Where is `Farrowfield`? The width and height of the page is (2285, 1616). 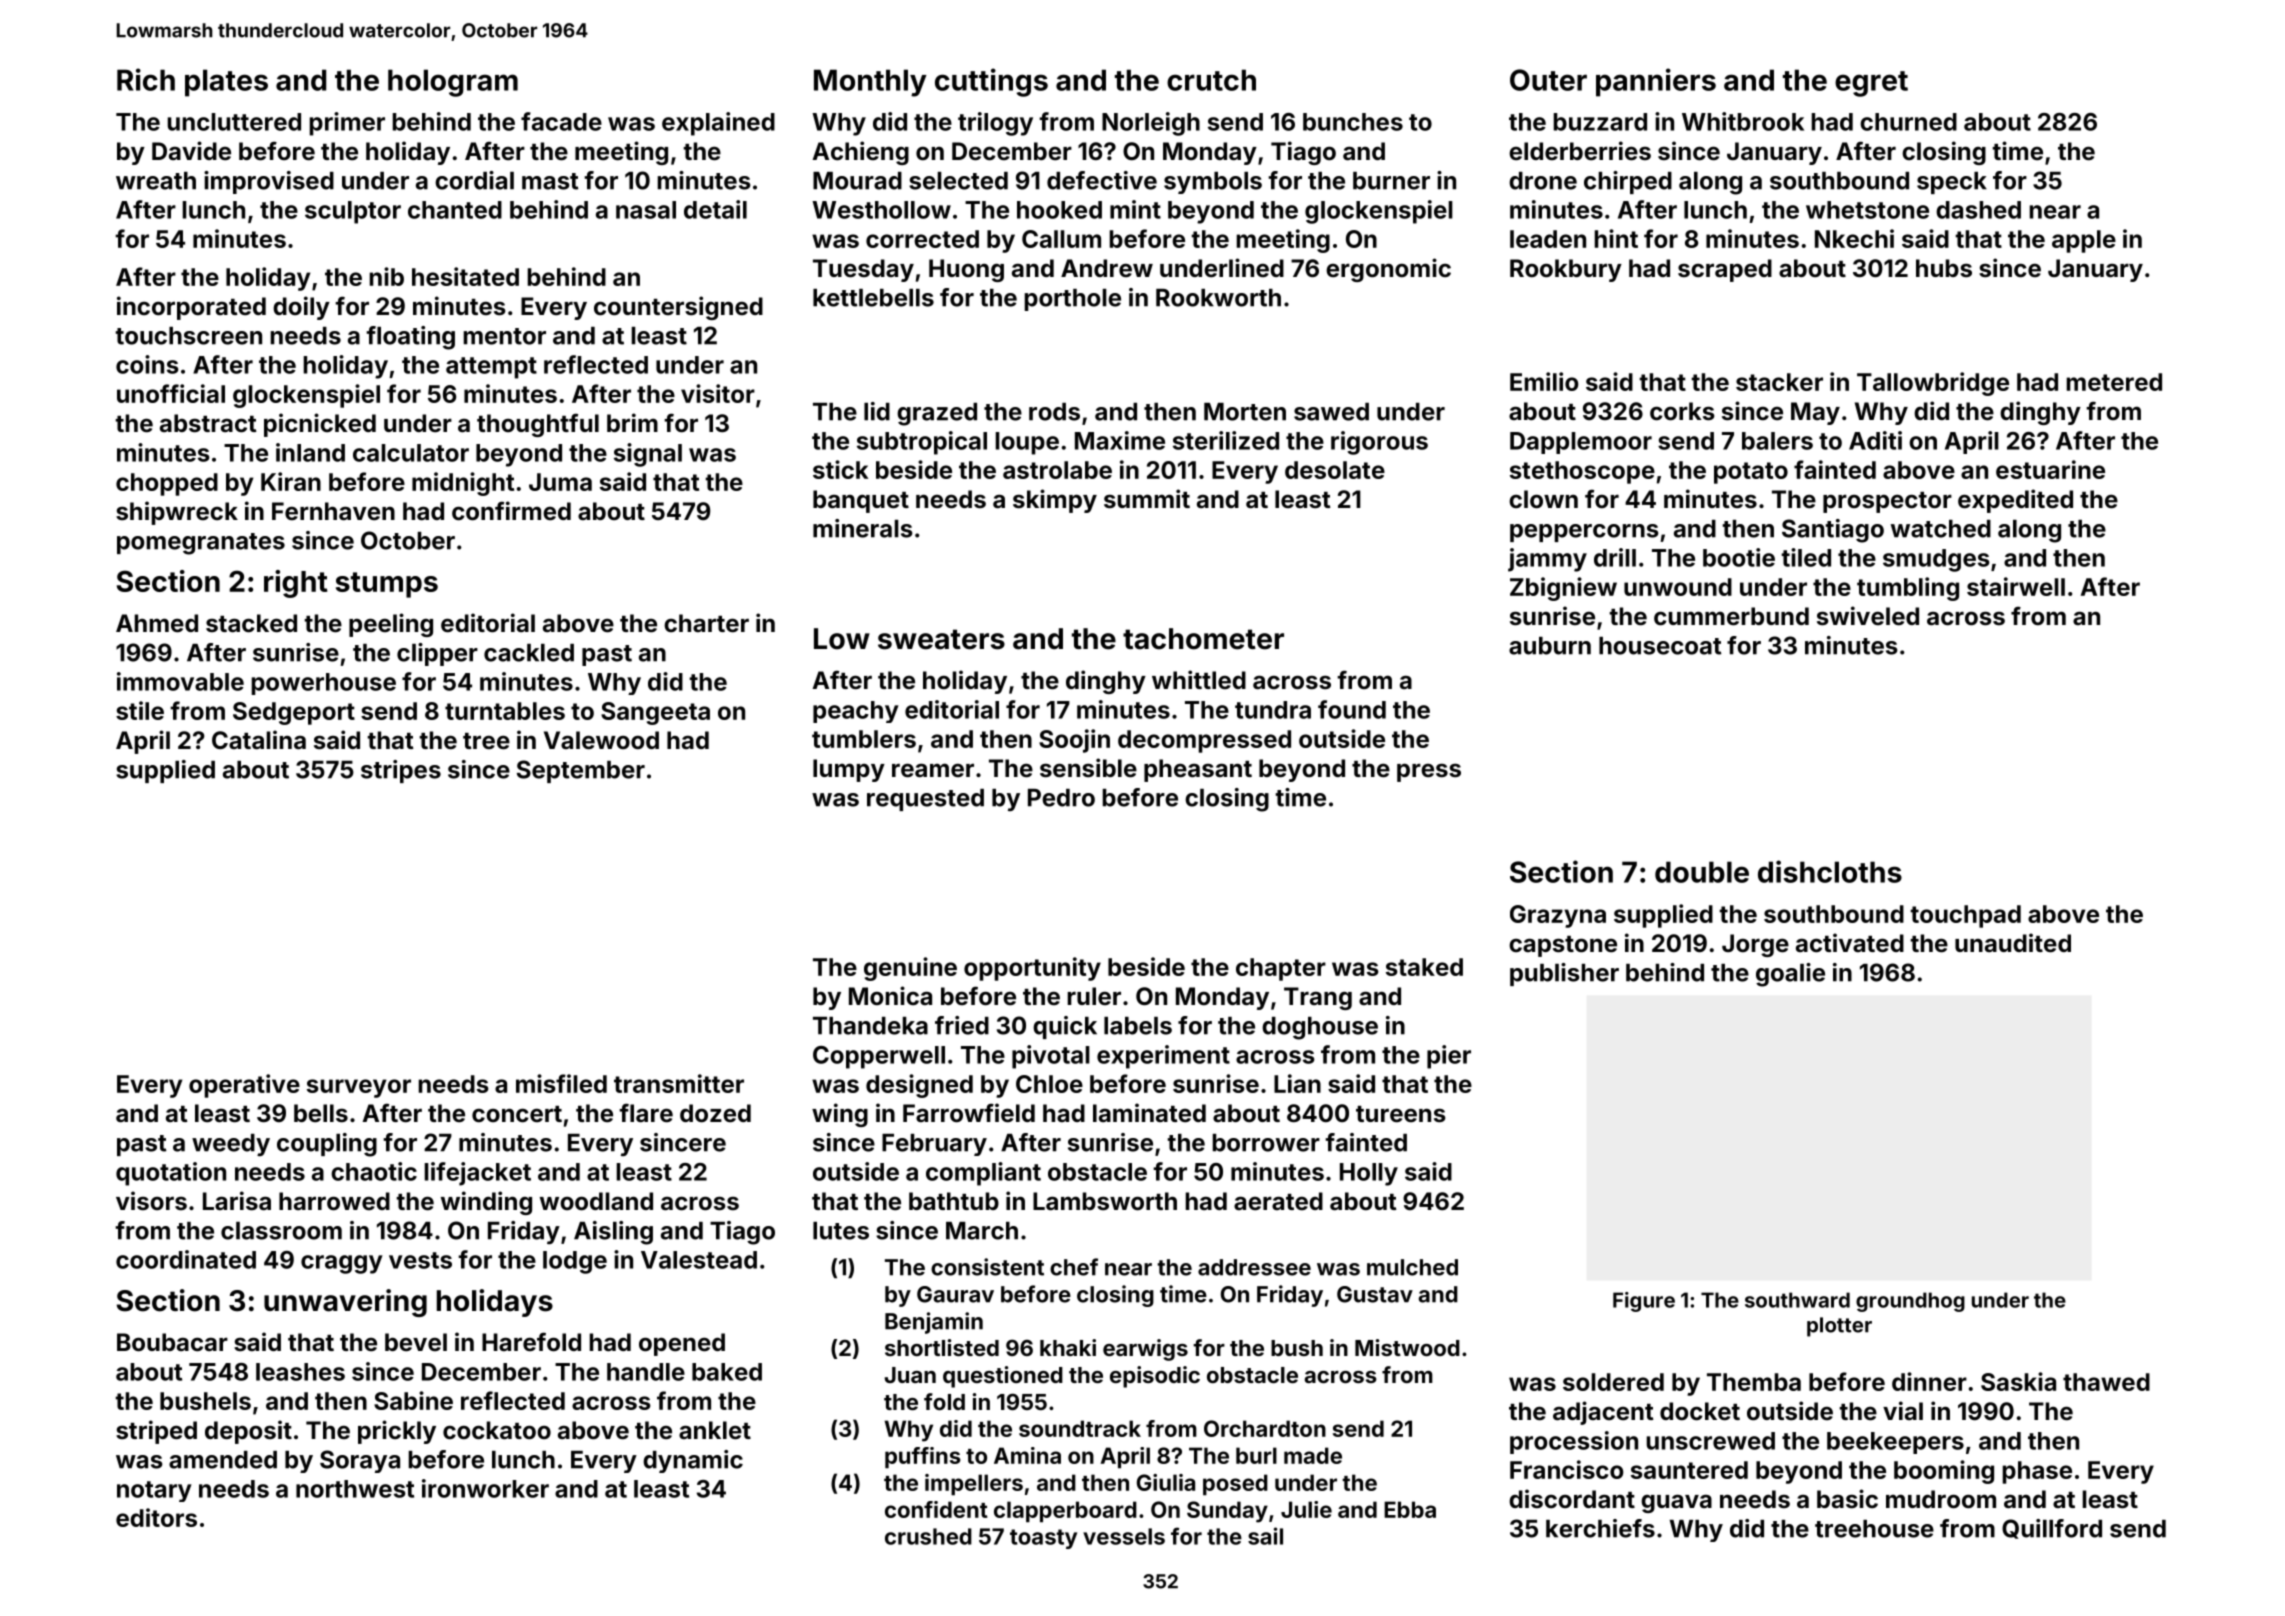 Farrowfield is located at coordinates (969, 1113).
